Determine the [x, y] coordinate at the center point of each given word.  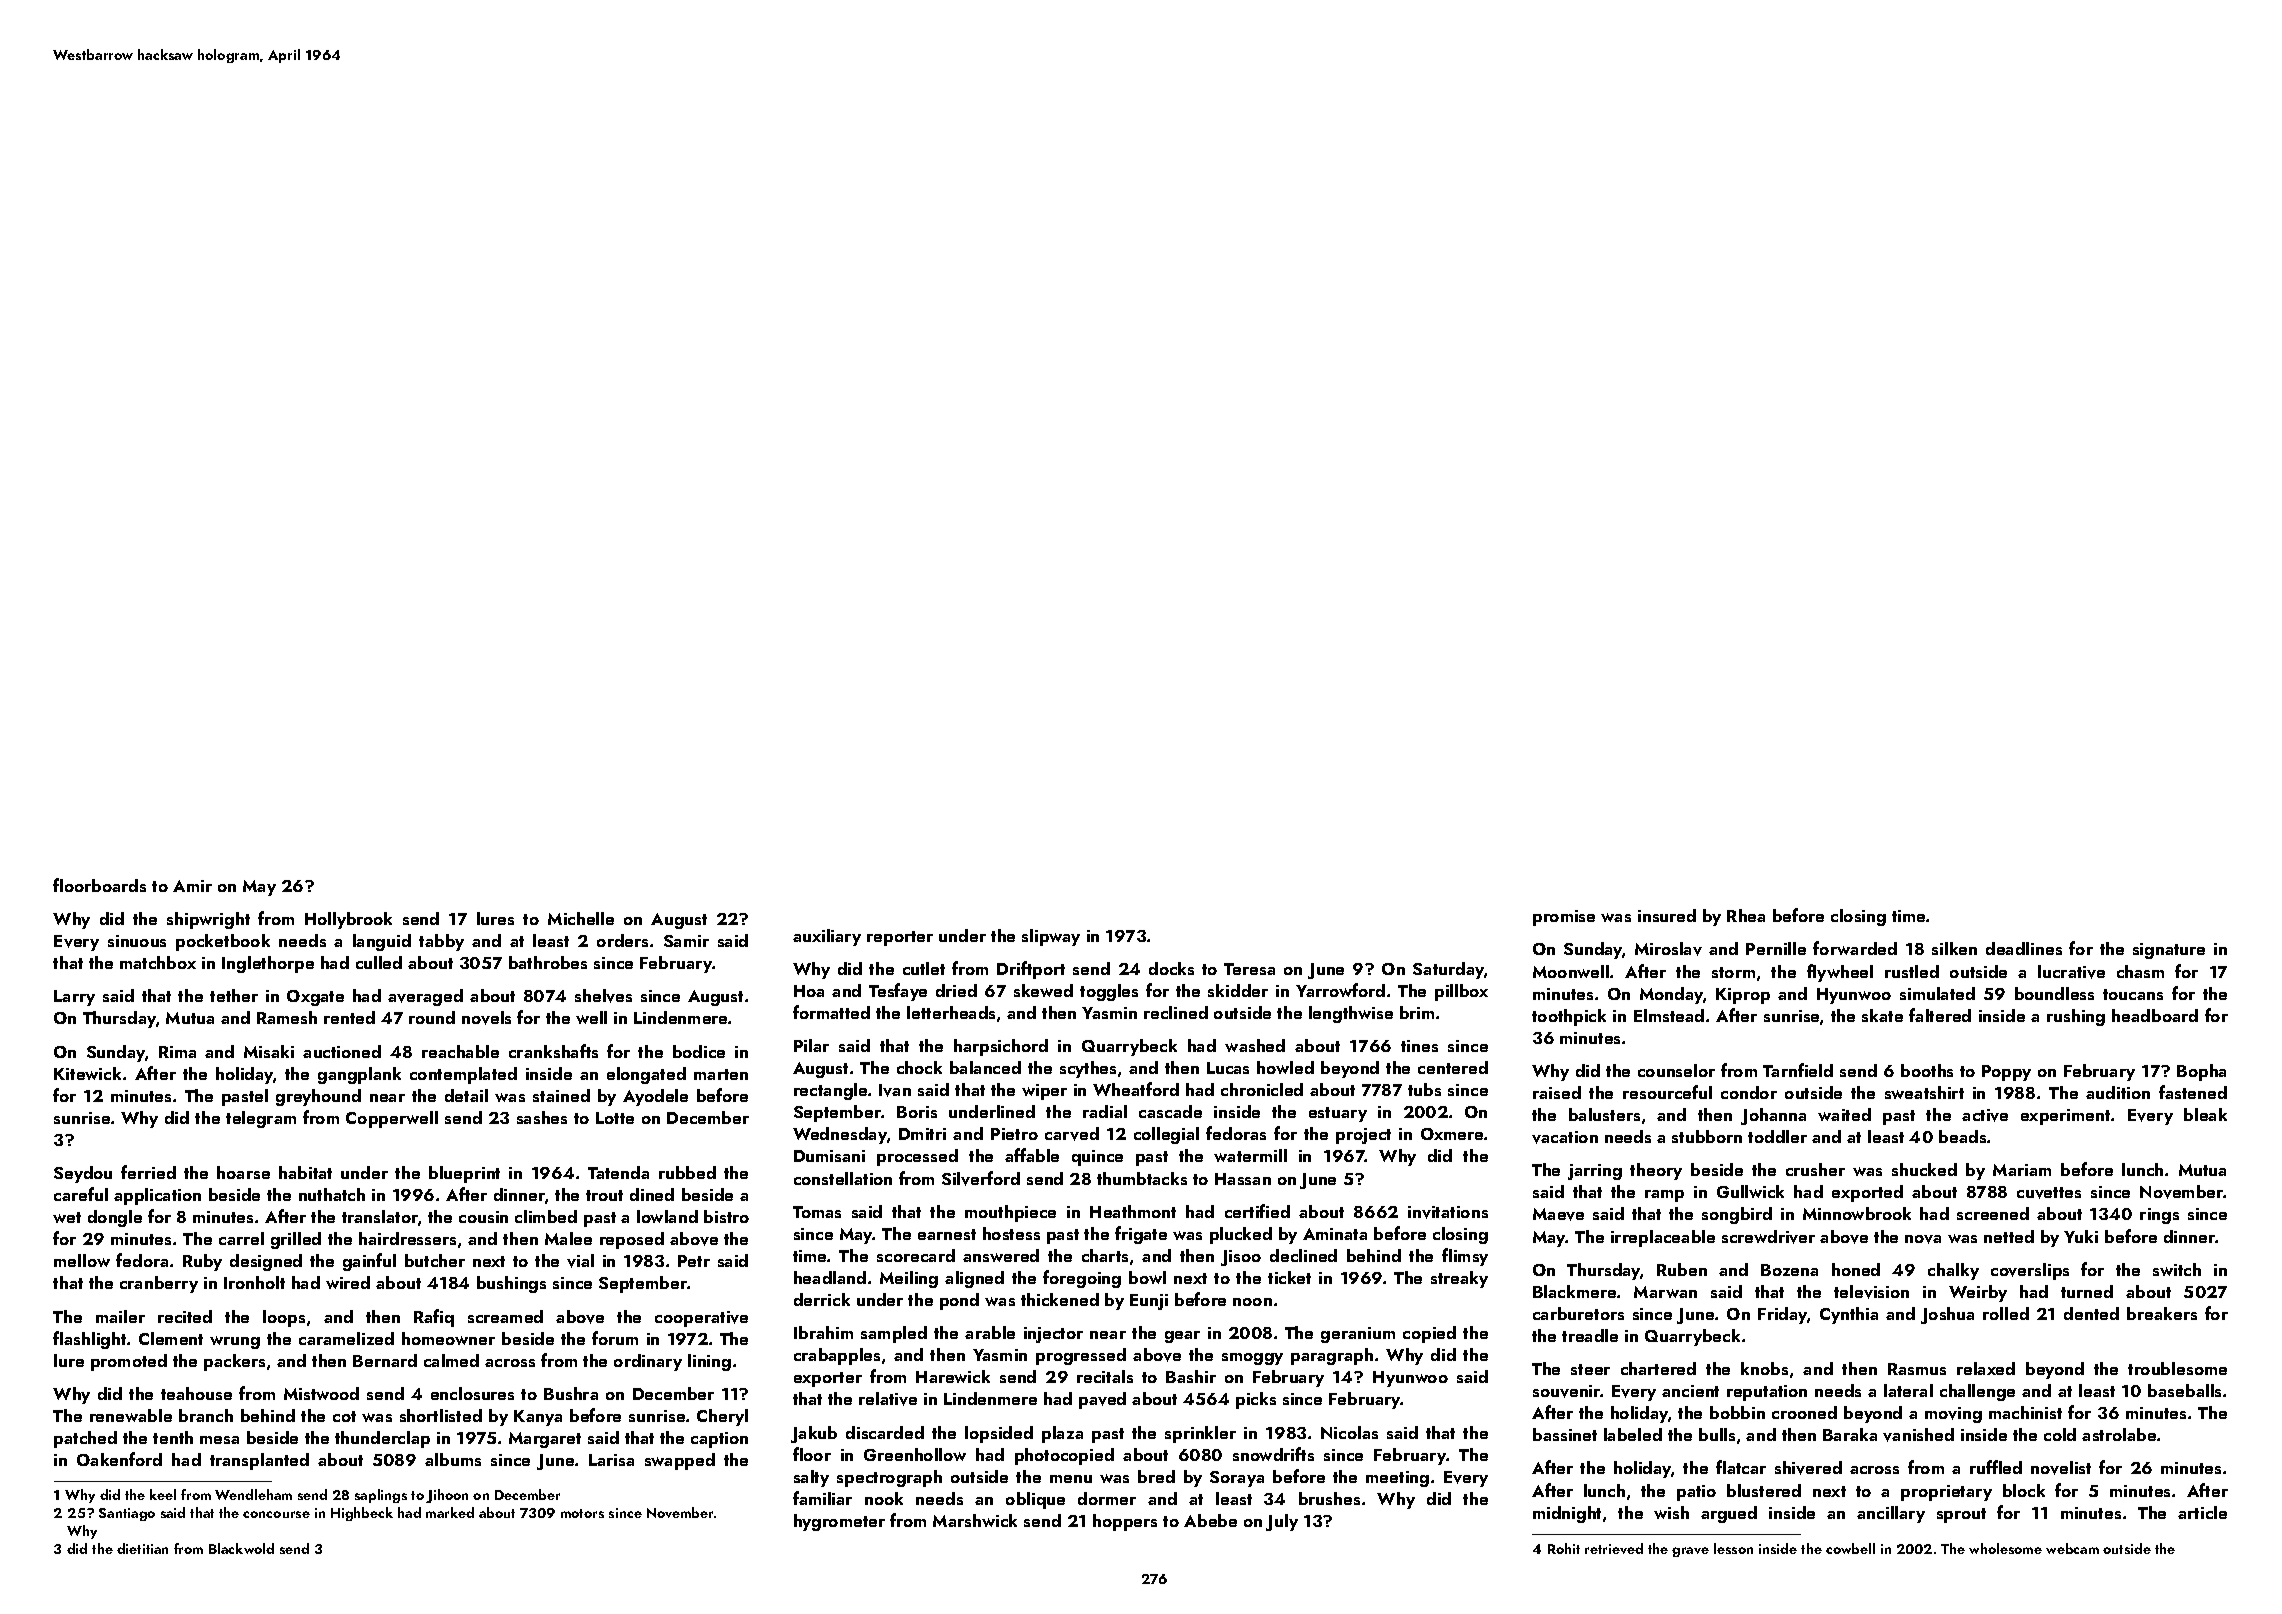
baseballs [2184, 1390]
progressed [1081, 1356]
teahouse [196, 1393]
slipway [1051, 937]
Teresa [1249, 969]
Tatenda [618, 1172]
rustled [1912, 971]
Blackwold [241, 1548]
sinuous [137, 941]
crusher [1815, 1169]
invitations [1448, 1212]
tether [234, 995]
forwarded [1855, 948]
